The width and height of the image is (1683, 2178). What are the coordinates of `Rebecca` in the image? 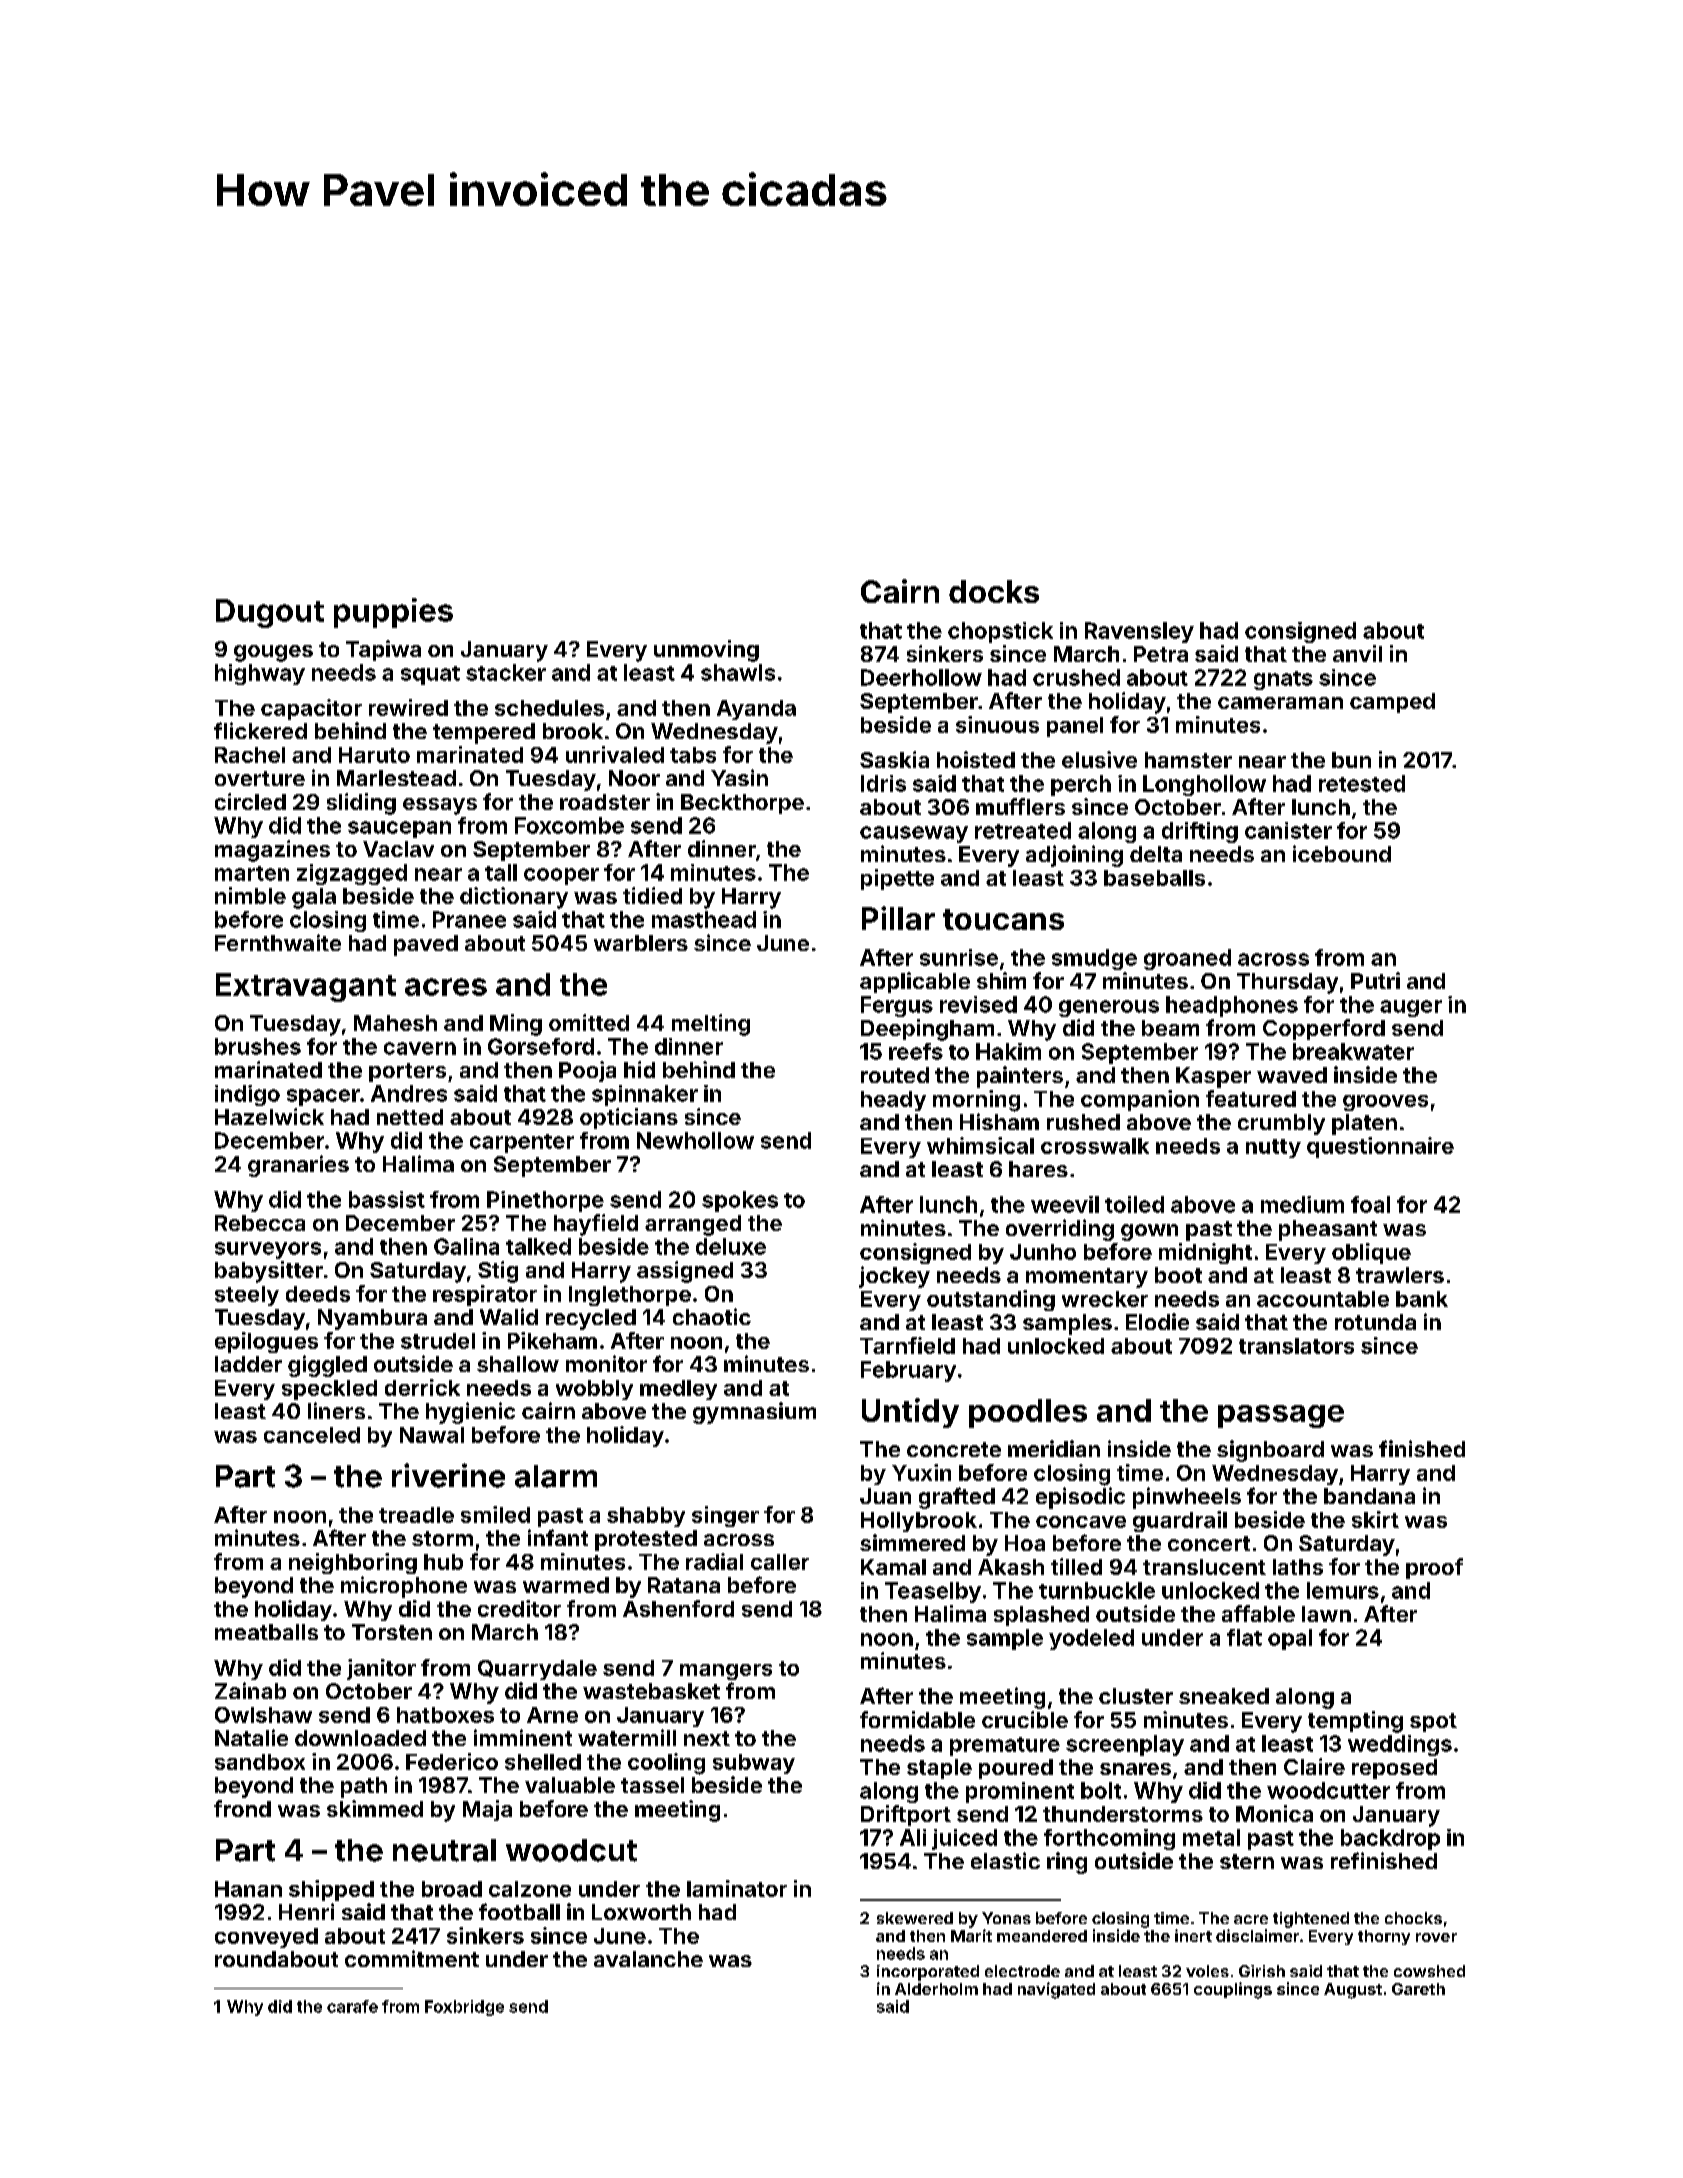 It's located at (260, 1223).
